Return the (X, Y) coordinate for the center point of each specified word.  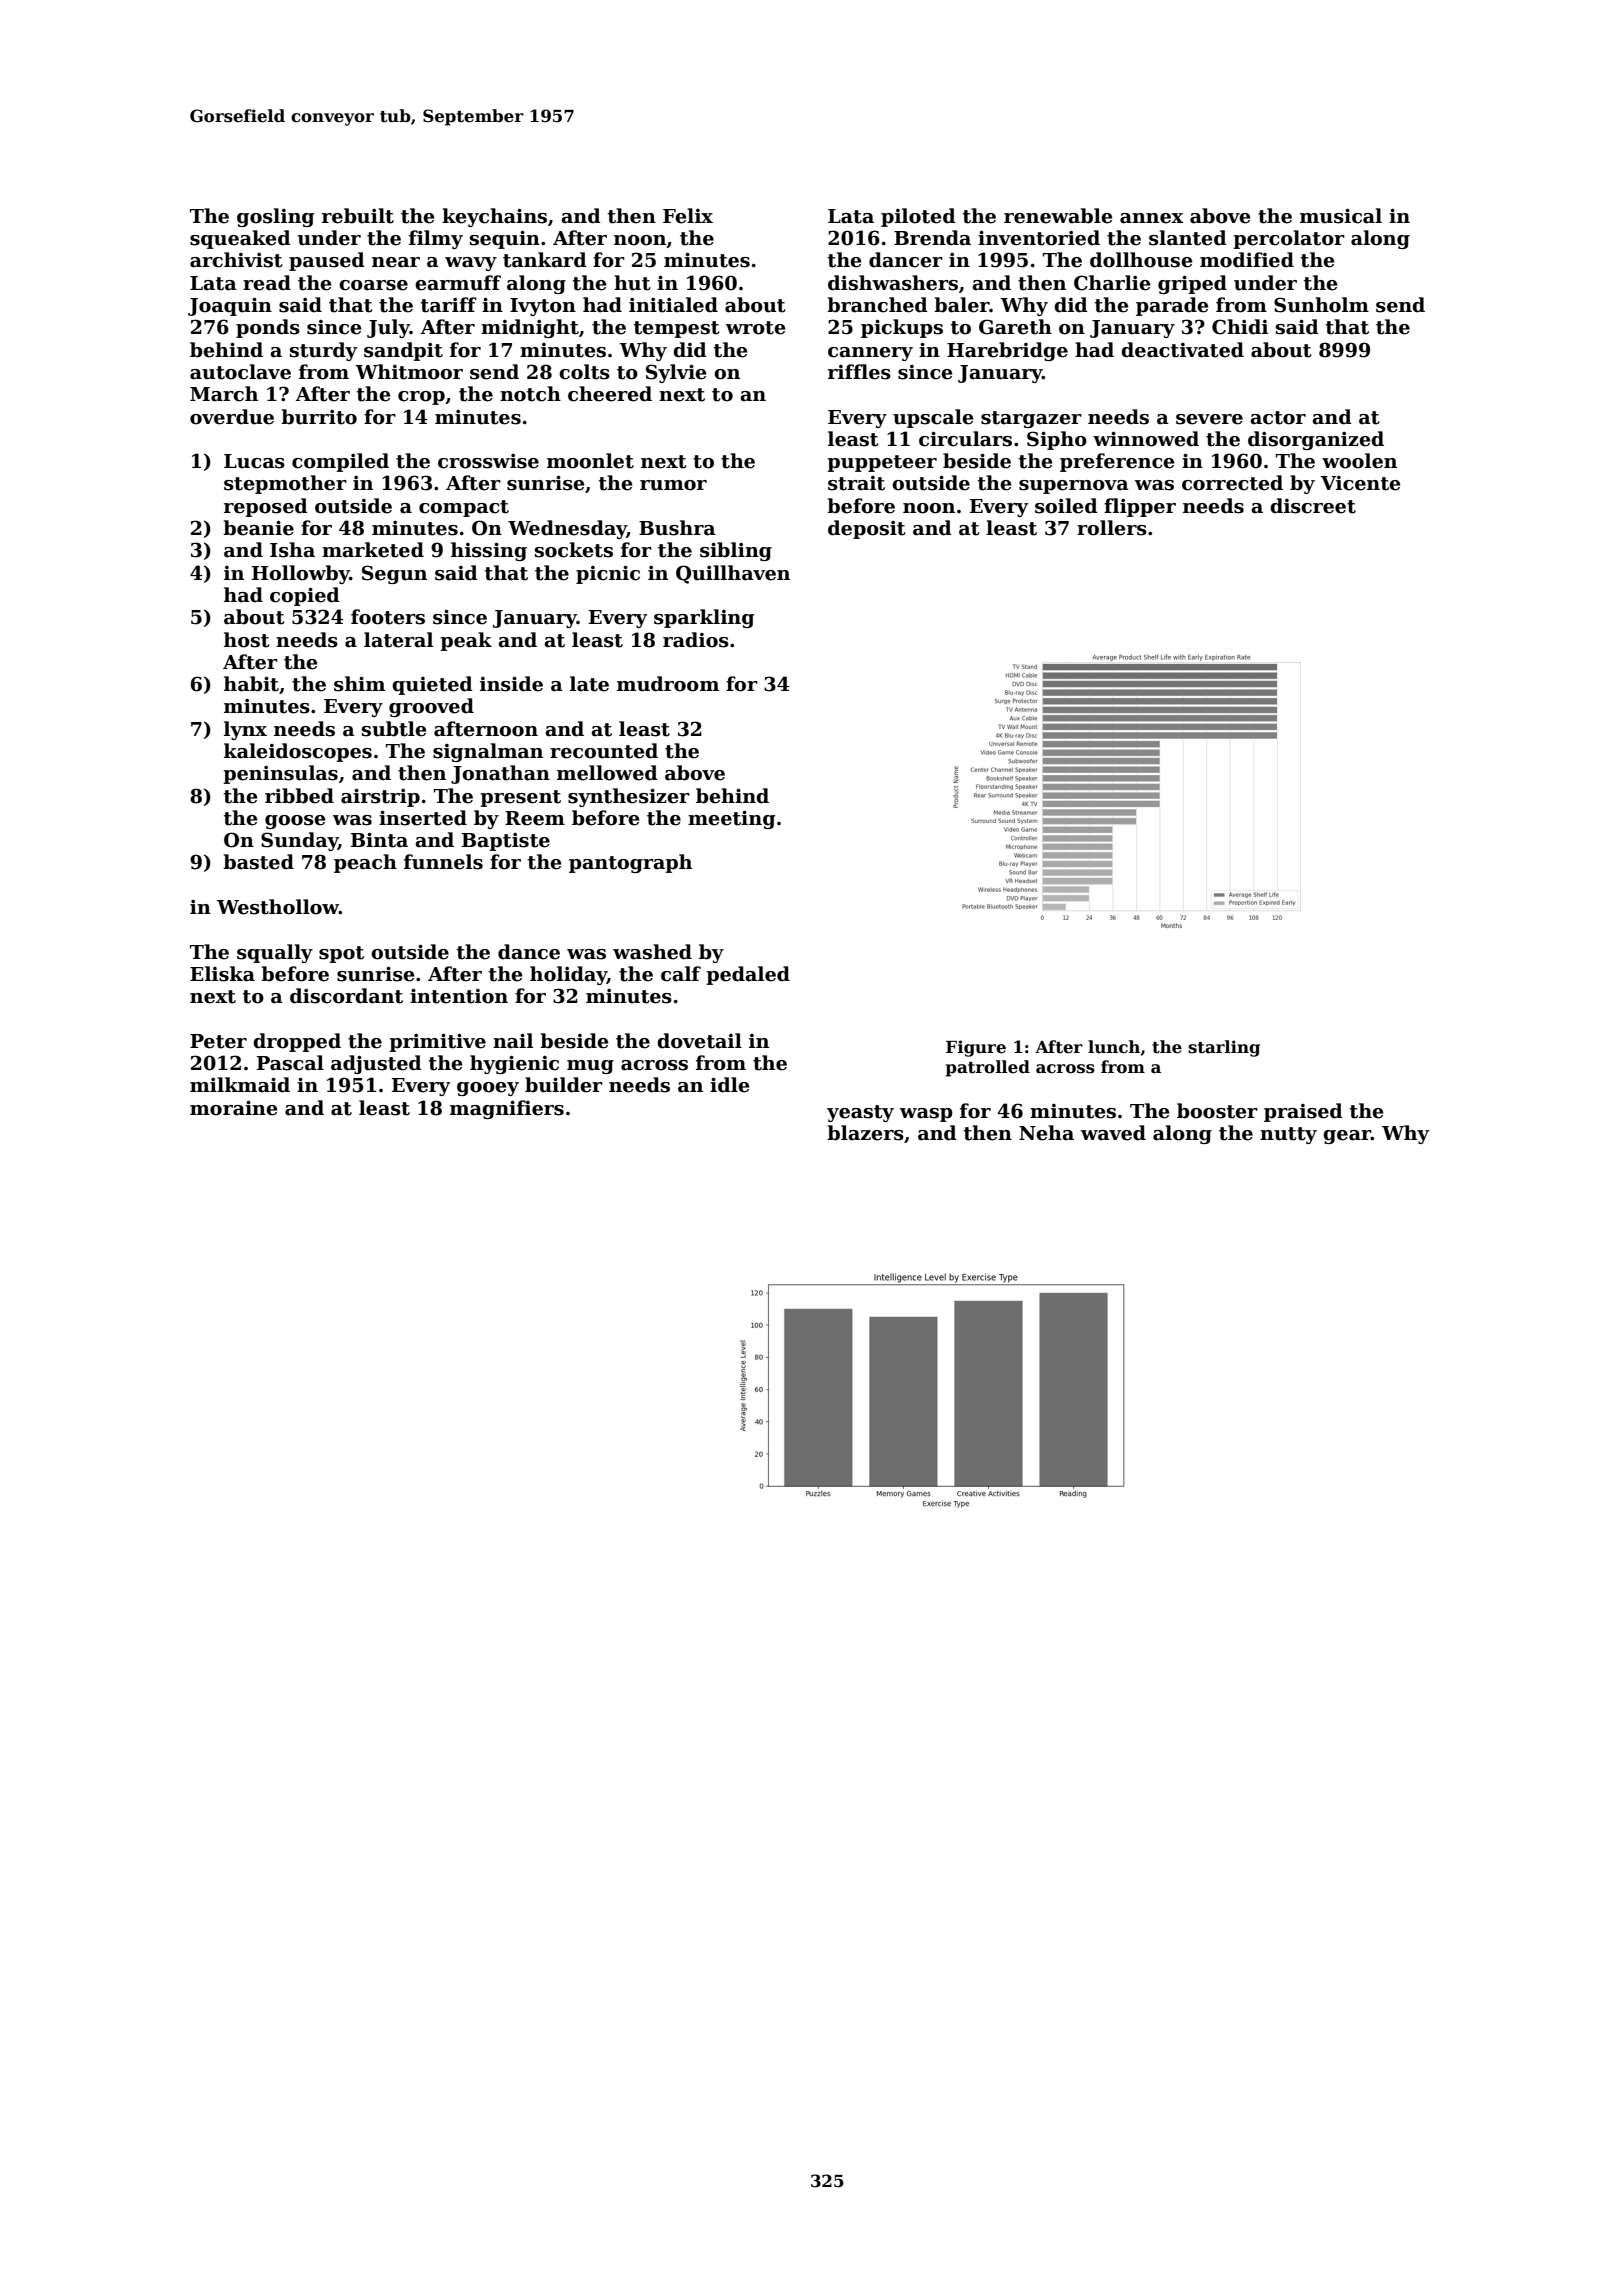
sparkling (704, 618)
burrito (319, 417)
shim (359, 684)
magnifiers (507, 1109)
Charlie (1112, 283)
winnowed (1146, 439)
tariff (449, 305)
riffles (859, 372)
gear (1347, 1137)
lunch (1114, 1047)
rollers (1112, 528)
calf (681, 974)
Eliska (222, 974)
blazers (865, 1133)
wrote (755, 328)
